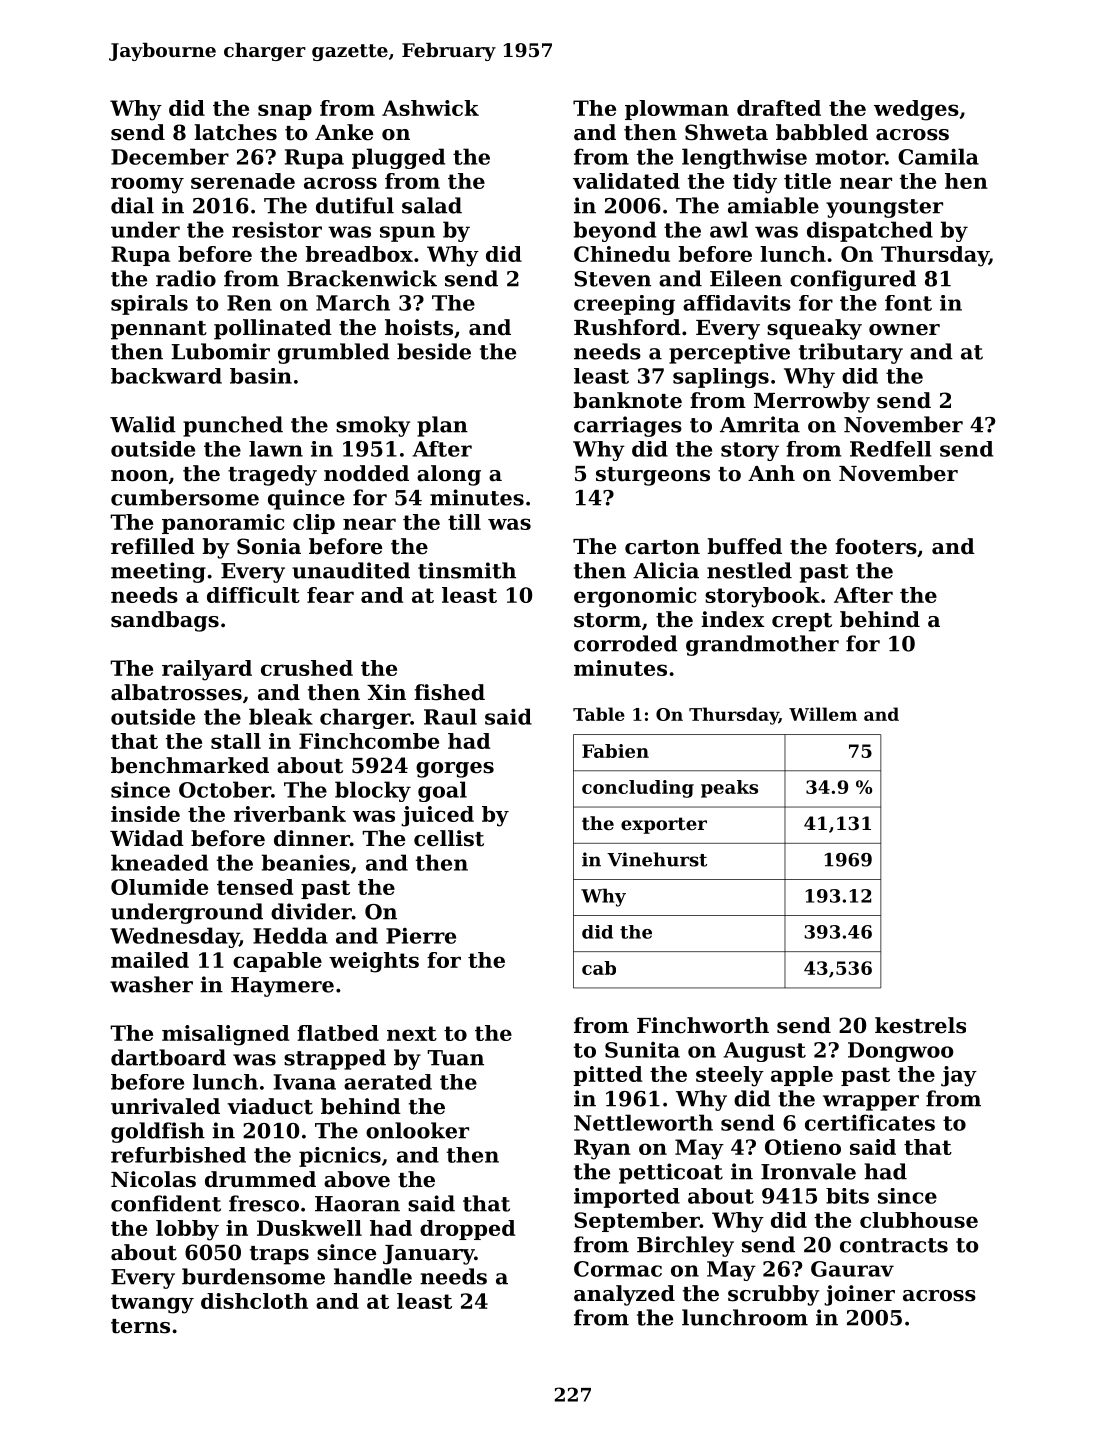 Image resolution: width=1107 pixels, height=1433 pixels. What do you see at coordinates (132, 205) in the screenshot?
I see `dial` at bounding box center [132, 205].
